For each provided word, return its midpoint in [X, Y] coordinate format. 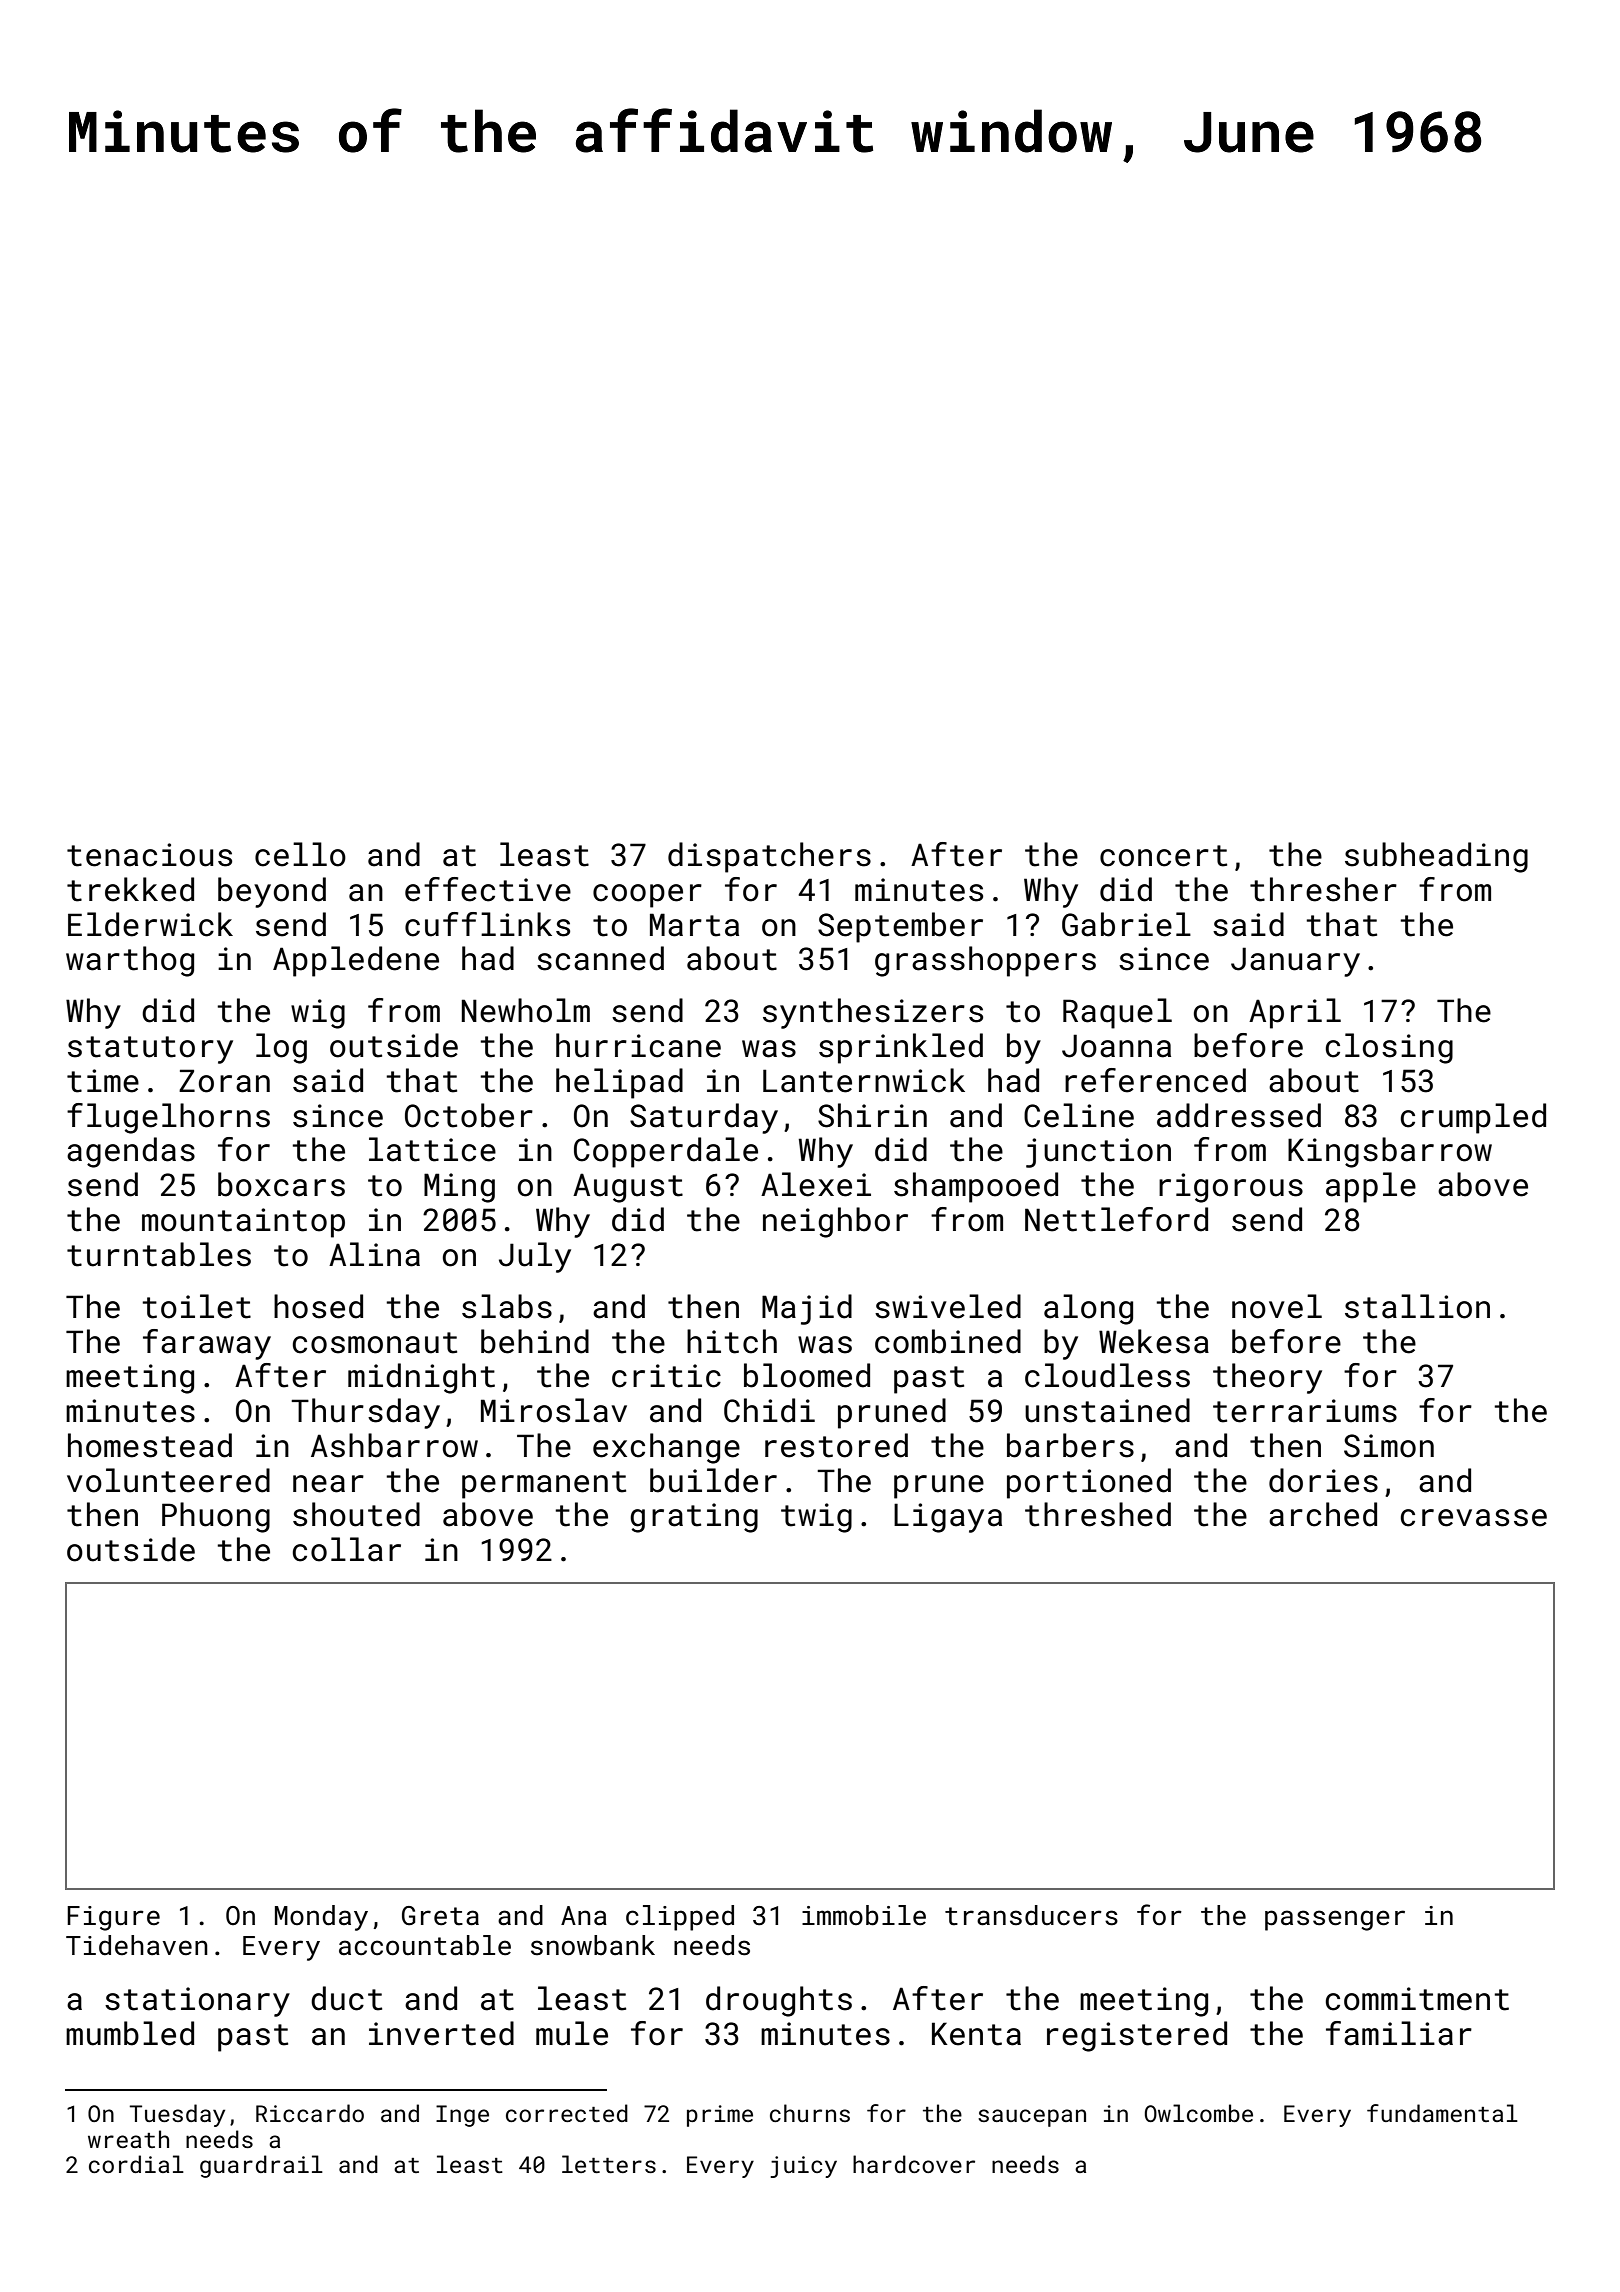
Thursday [365, 1413]
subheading [1436, 857]
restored [836, 1445]
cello [300, 854]
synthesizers [873, 1013]
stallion [1417, 1306]
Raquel [1117, 1013]
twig [816, 1518]
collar [347, 1549]
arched [1323, 1514]
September [900, 927]
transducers [1031, 1915]
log [281, 1048]
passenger [1335, 1920]
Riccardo [310, 2113]
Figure [113, 1918]
